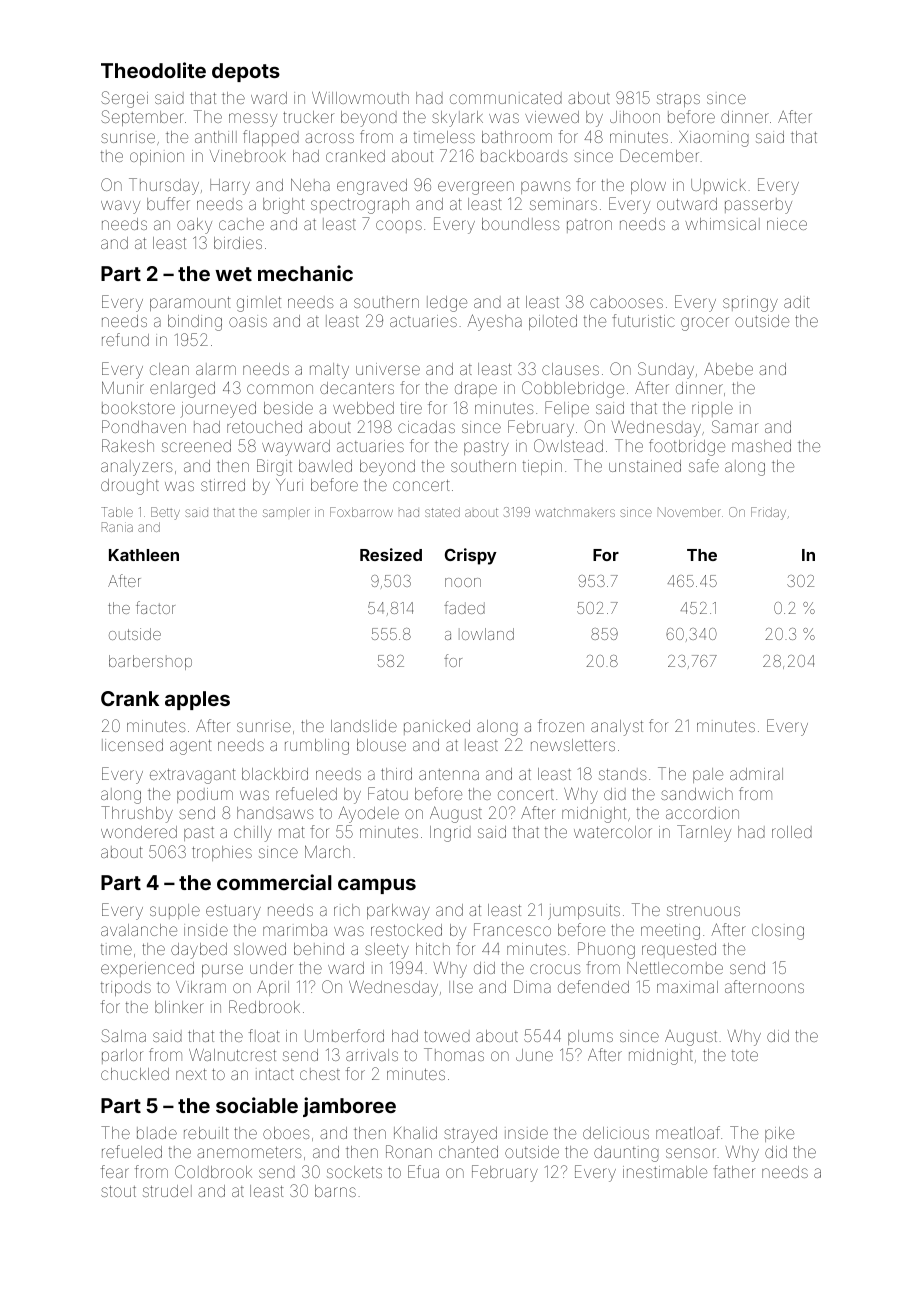 The image size is (924, 1308). What do you see at coordinates (118, 1191) in the screenshot?
I see `stout` at bounding box center [118, 1191].
